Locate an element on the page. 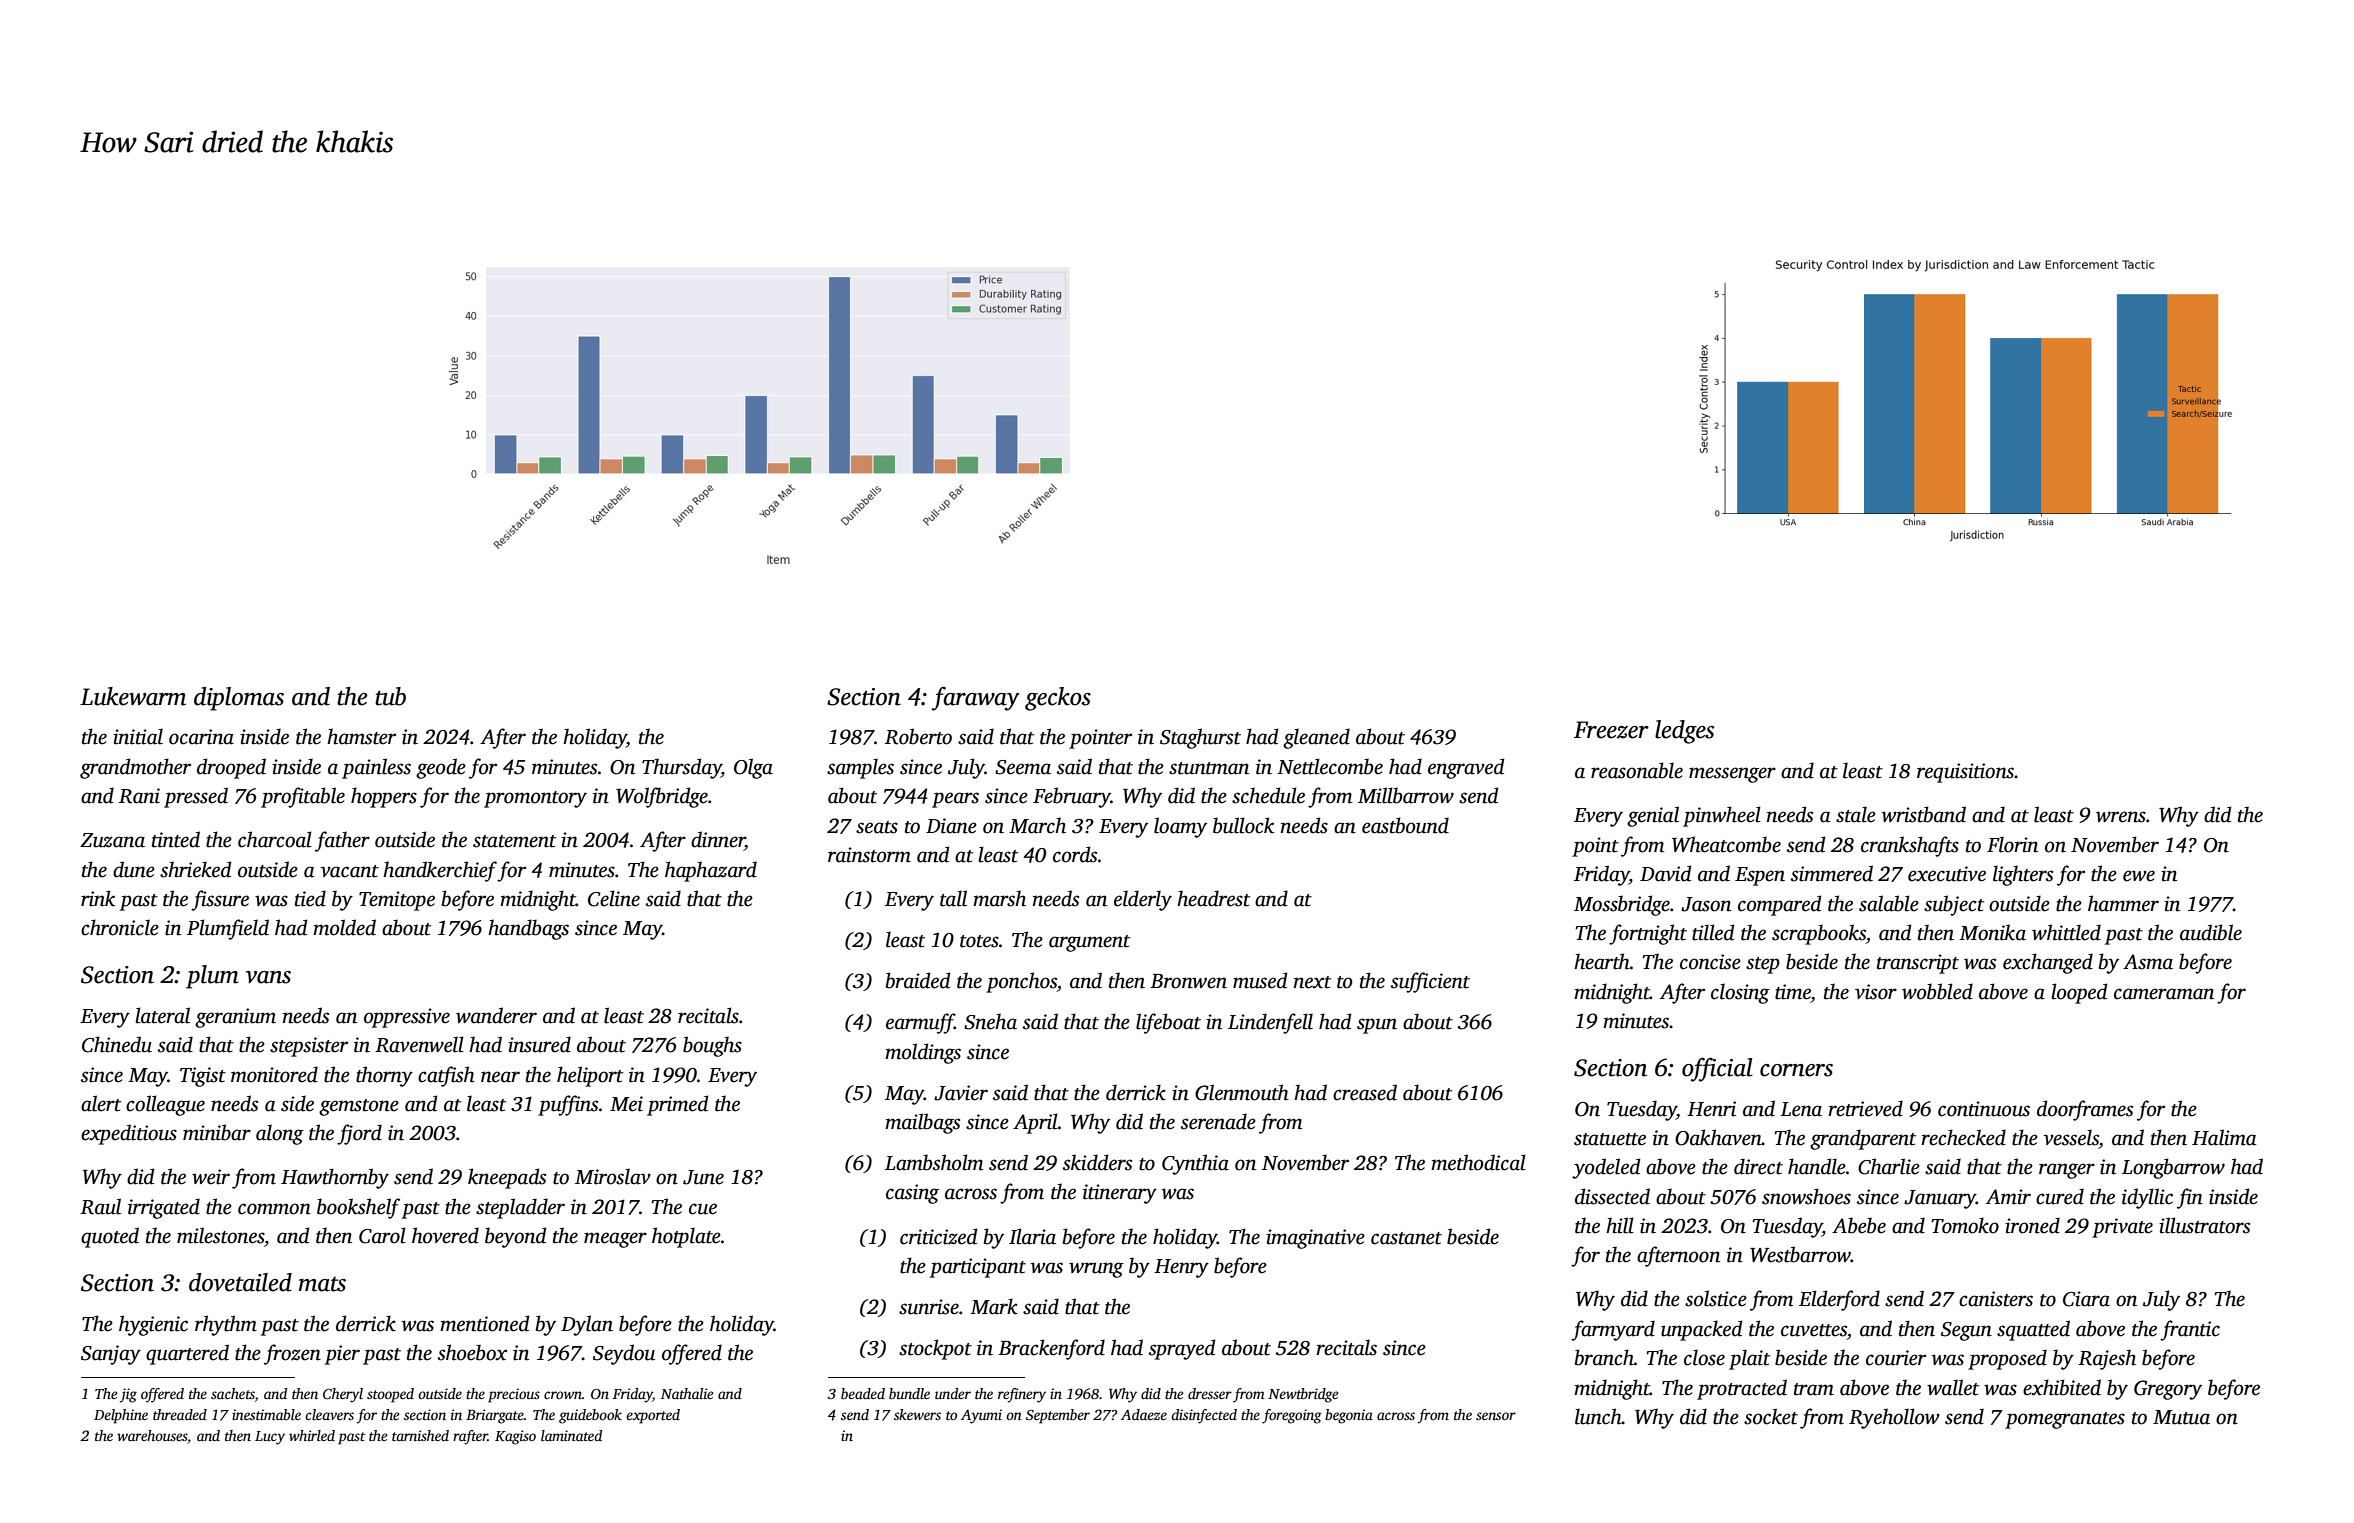 Image resolution: width=2354 pixels, height=1523 pixels. castanet is located at coordinates (1406, 1238).
